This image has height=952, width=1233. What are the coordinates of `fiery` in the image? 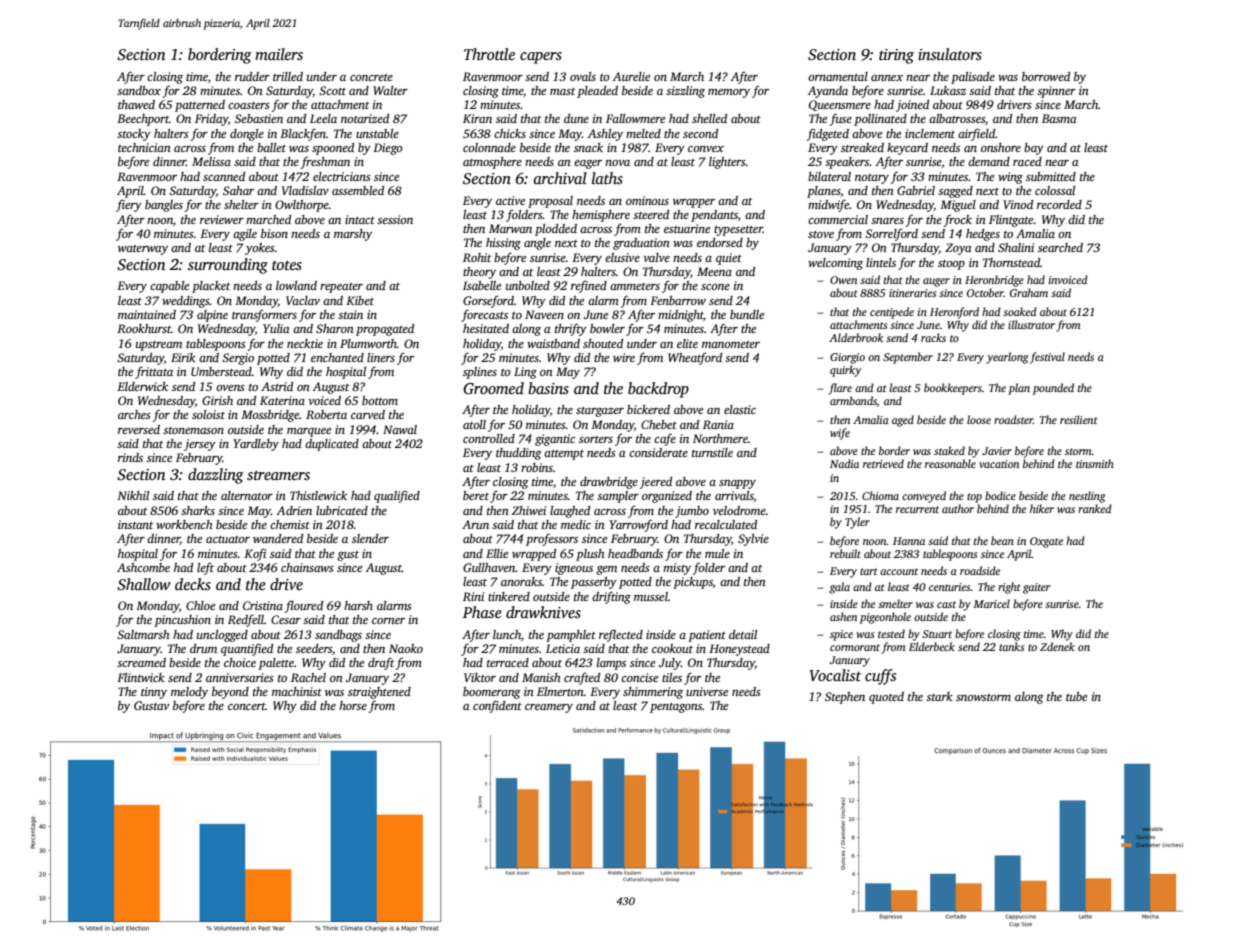 It's located at (129, 206).
